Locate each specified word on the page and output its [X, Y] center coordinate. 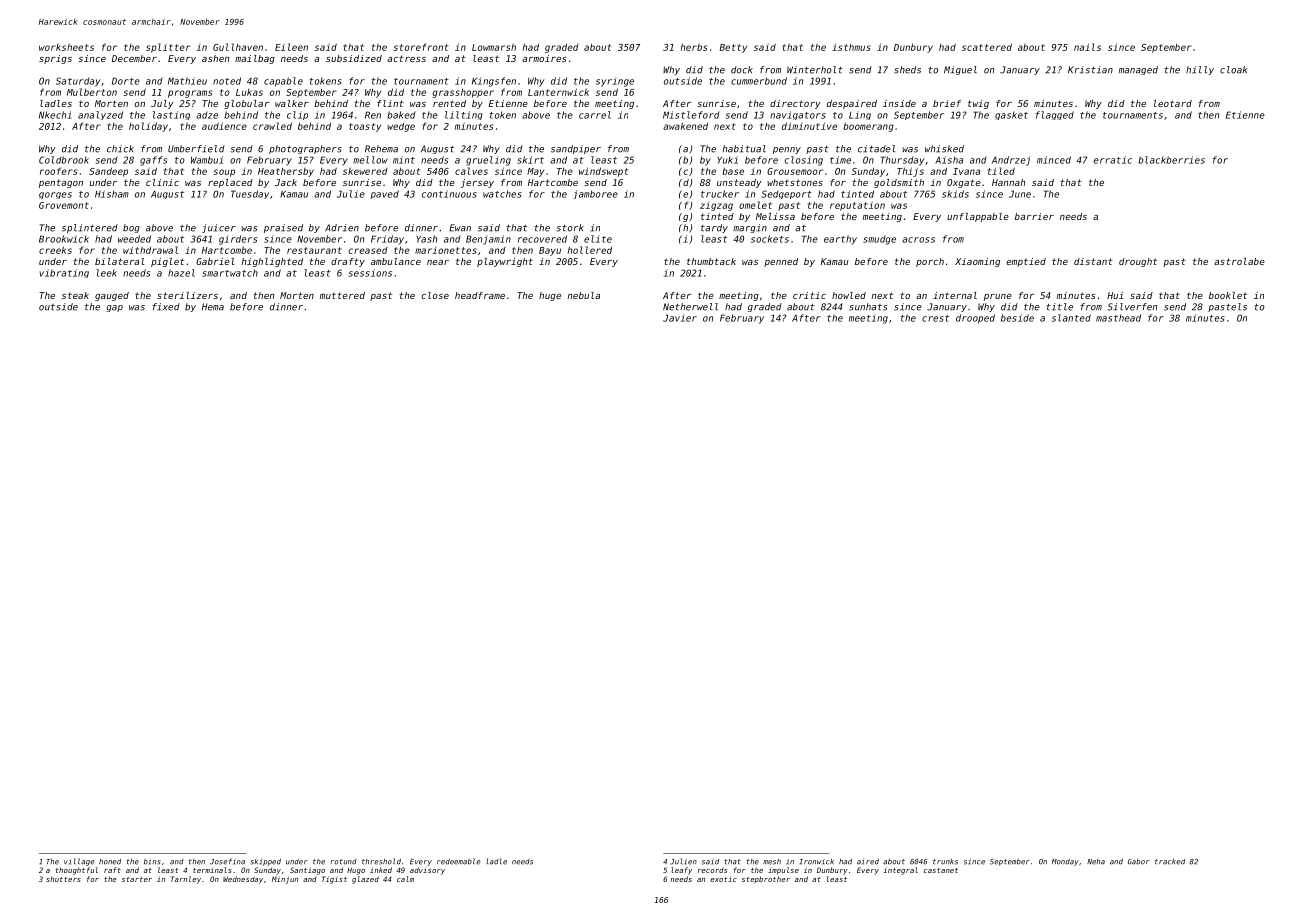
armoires [544, 58]
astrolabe [1239, 261]
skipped [266, 862]
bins [152, 862]
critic [809, 295]
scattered [987, 47]
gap [114, 308]
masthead [1118, 318]
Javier [680, 318]
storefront [420, 47]
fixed [166, 307]
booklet [1228, 295]
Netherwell [690, 307]
